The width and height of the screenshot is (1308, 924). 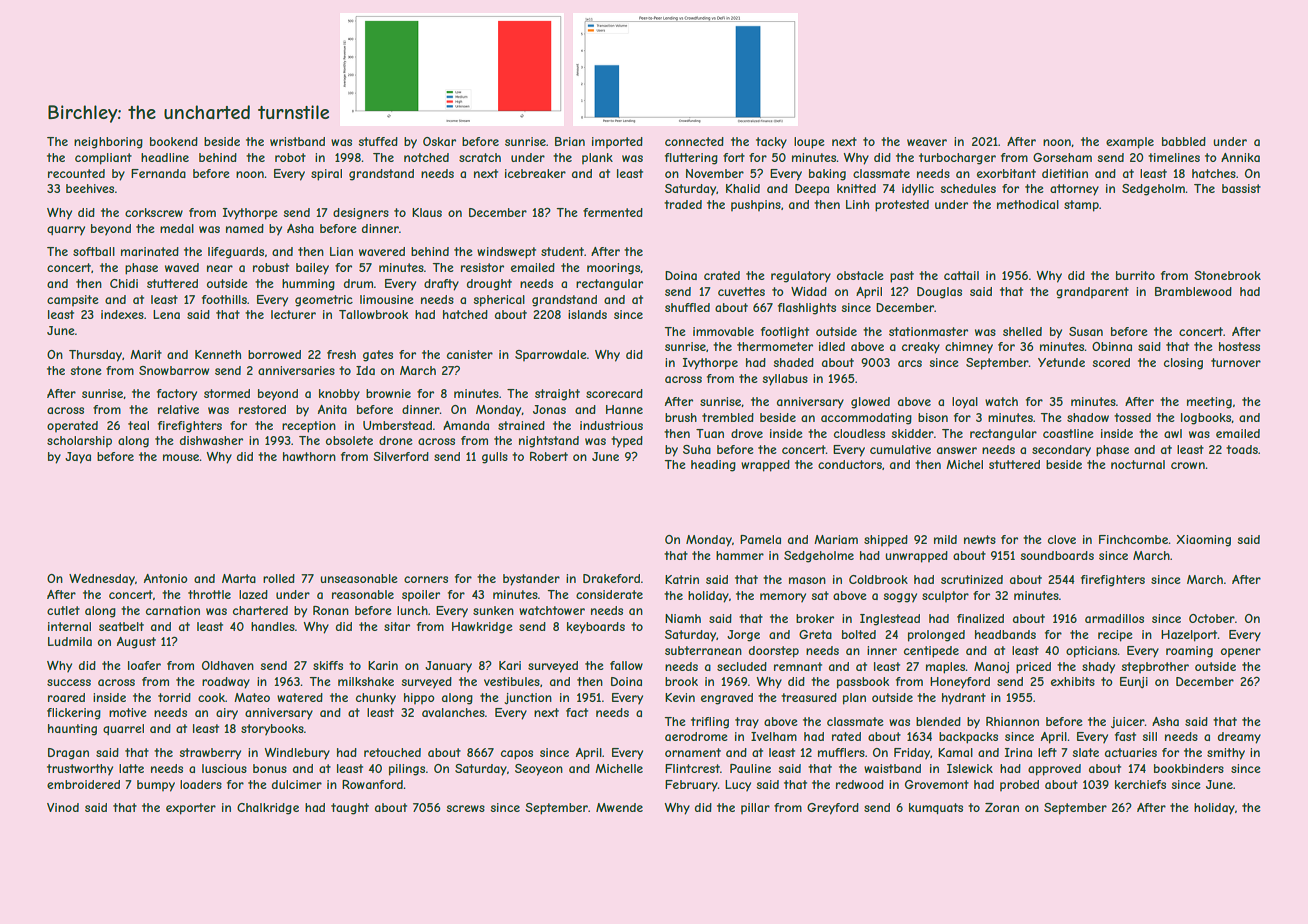 I want to click on fresh, so click(x=341, y=354).
